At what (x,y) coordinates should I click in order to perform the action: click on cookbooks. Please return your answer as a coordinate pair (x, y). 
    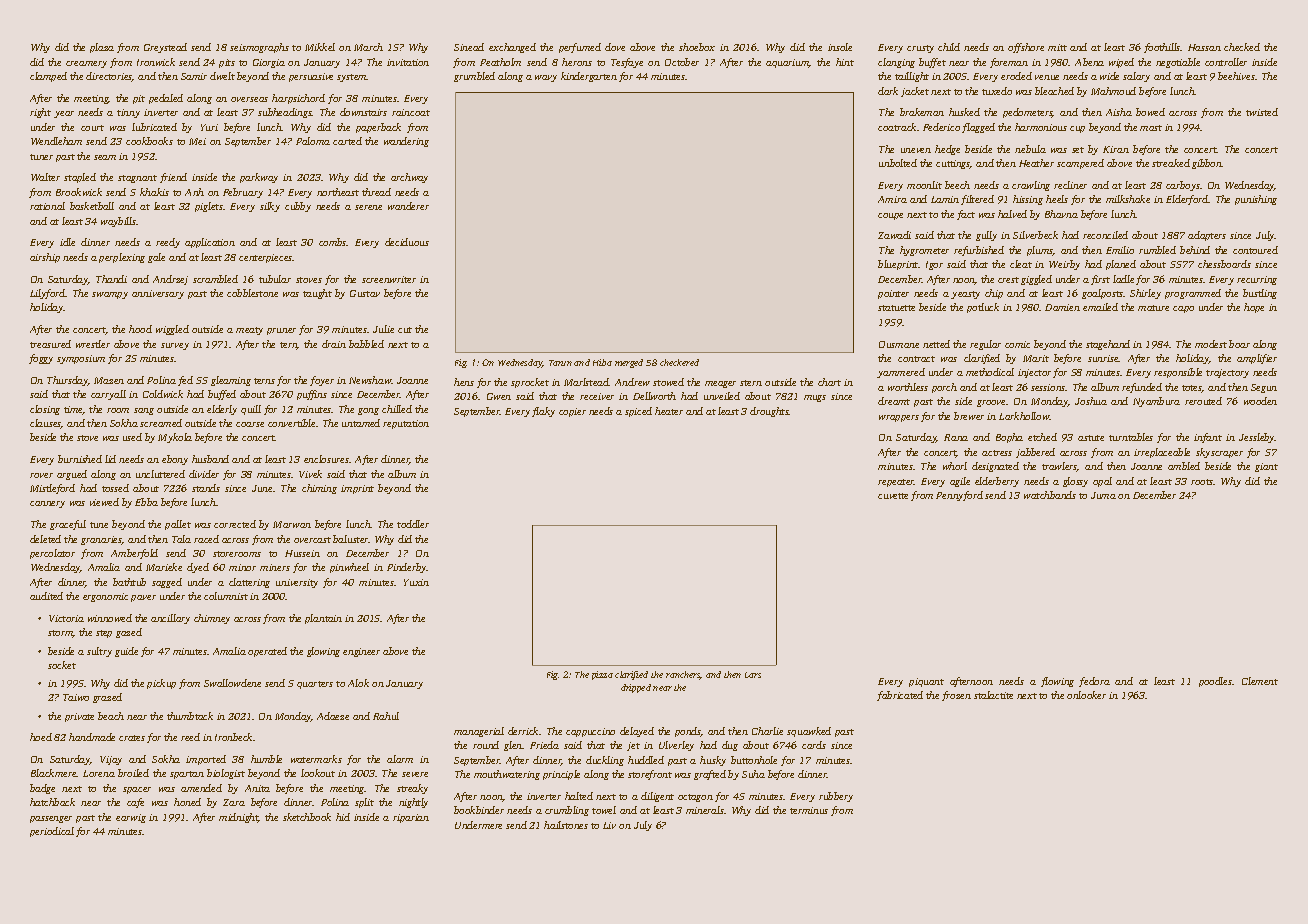
    Looking at the image, I should click on (149, 141).
